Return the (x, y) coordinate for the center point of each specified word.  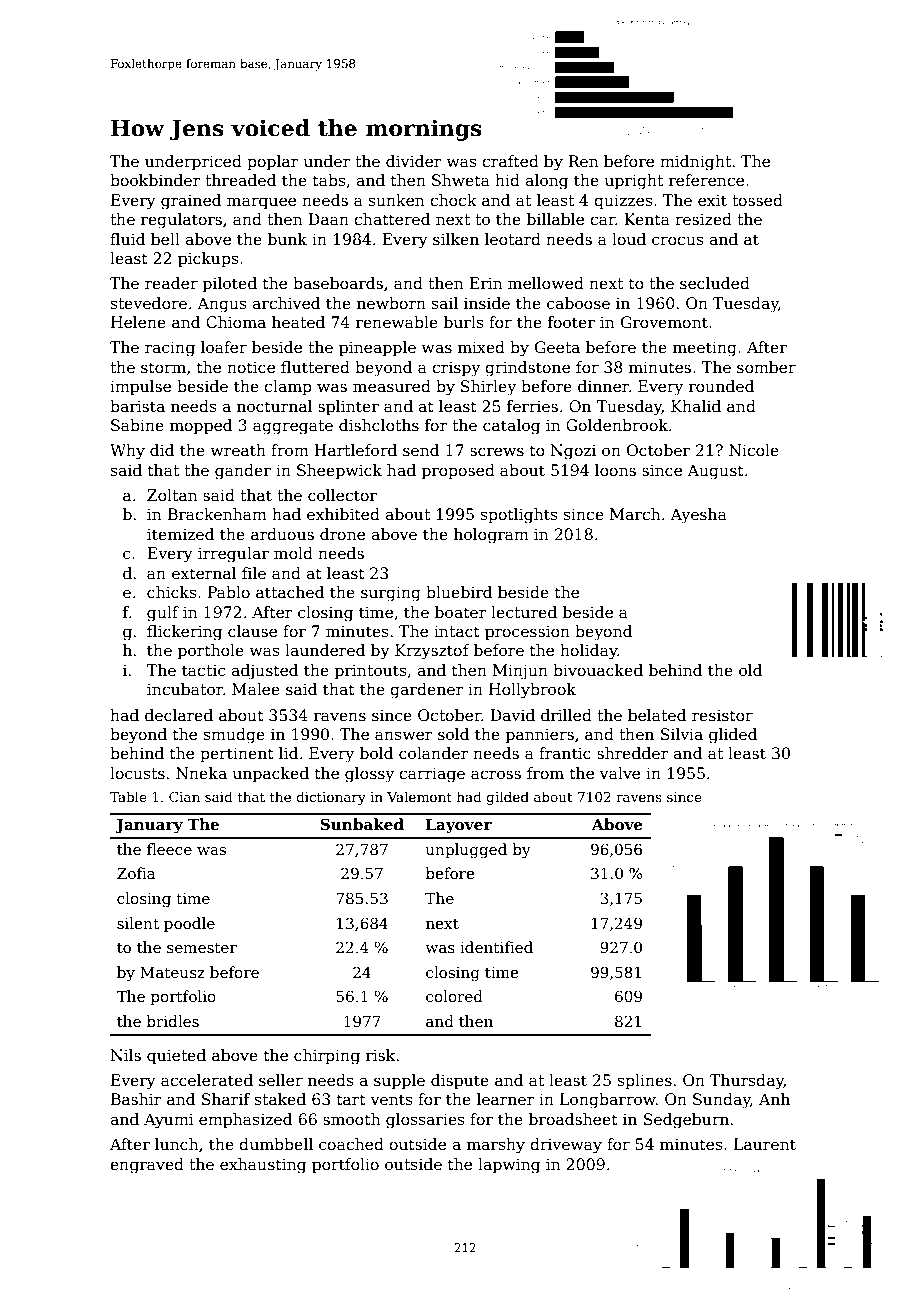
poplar (273, 162)
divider (414, 161)
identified (496, 947)
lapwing (509, 1166)
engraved (147, 1166)
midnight (695, 163)
